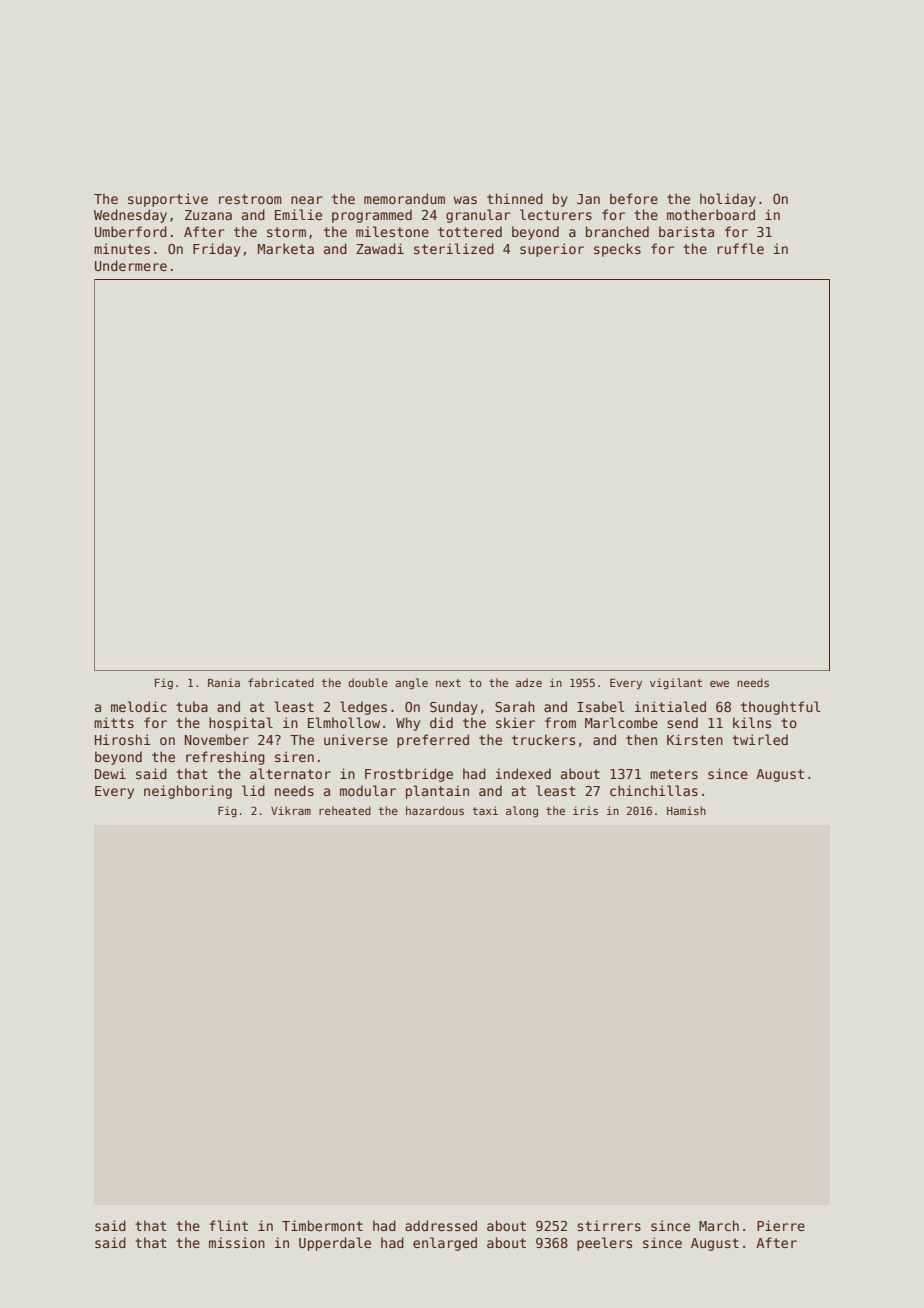 This screenshot has width=924, height=1308. Describe the element at coordinates (217, 250) in the screenshot. I see `Friday` at that location.
